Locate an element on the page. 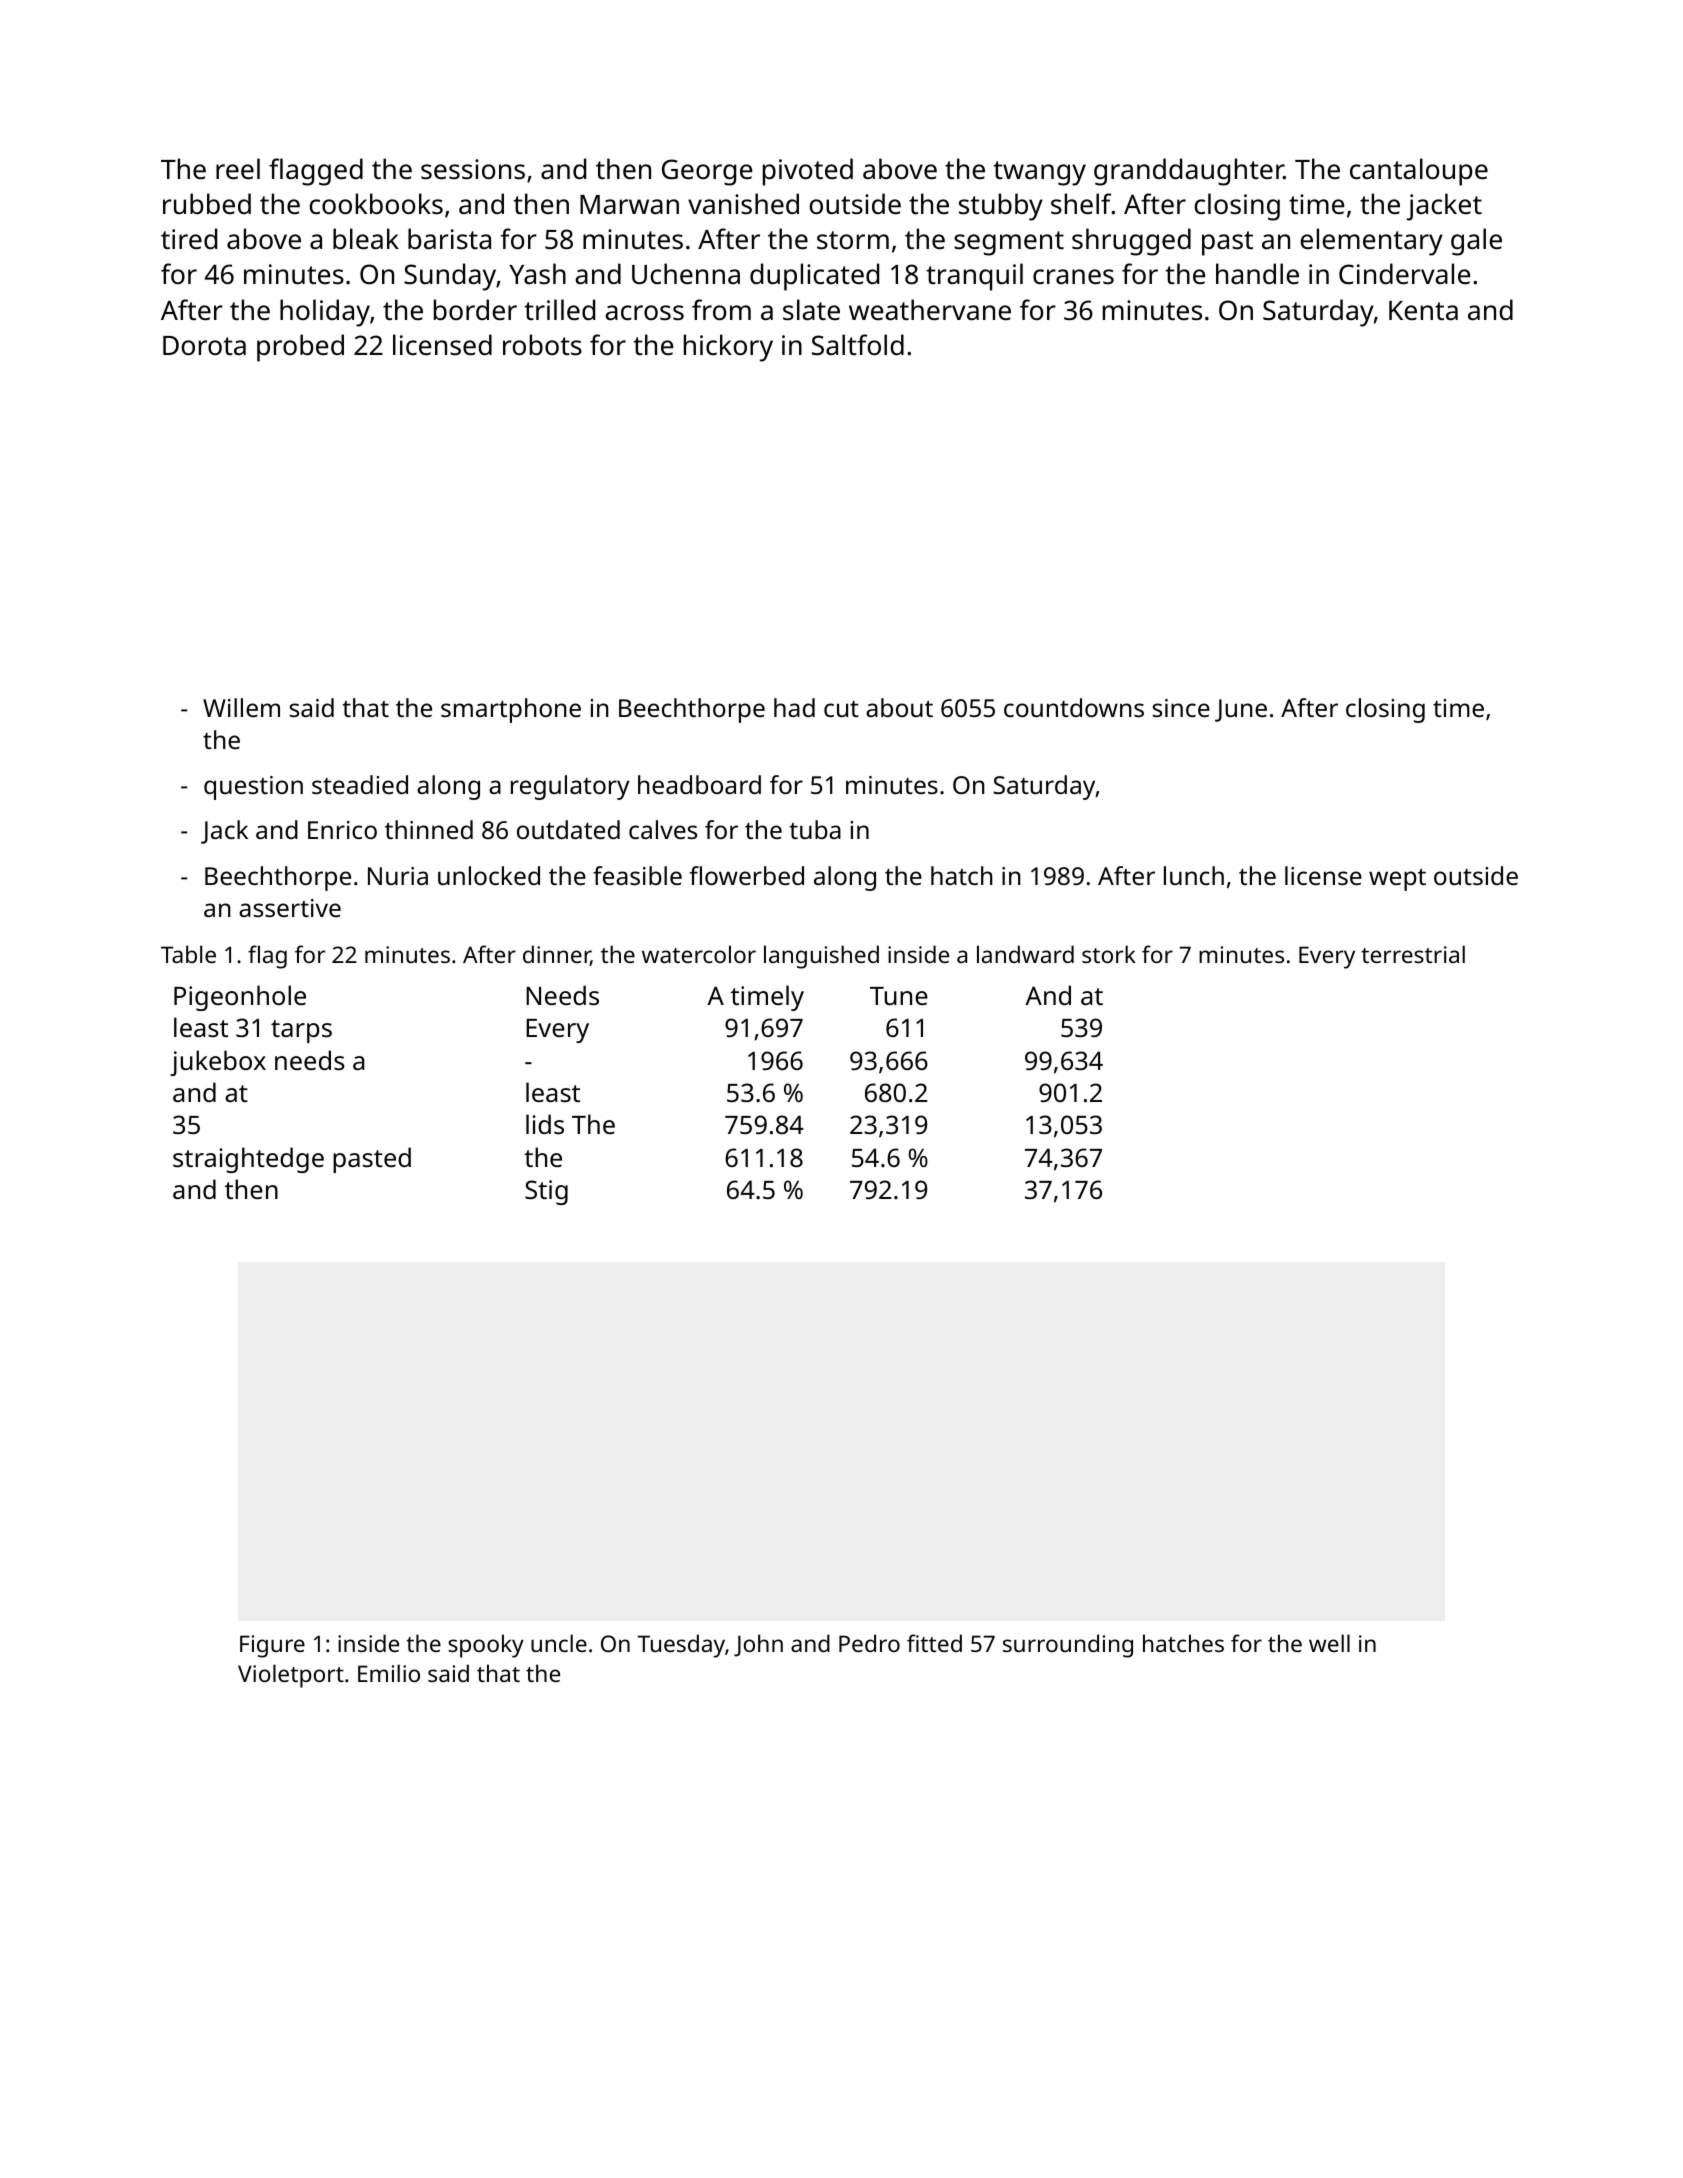  steadied is located at coordinates (360, 784).
